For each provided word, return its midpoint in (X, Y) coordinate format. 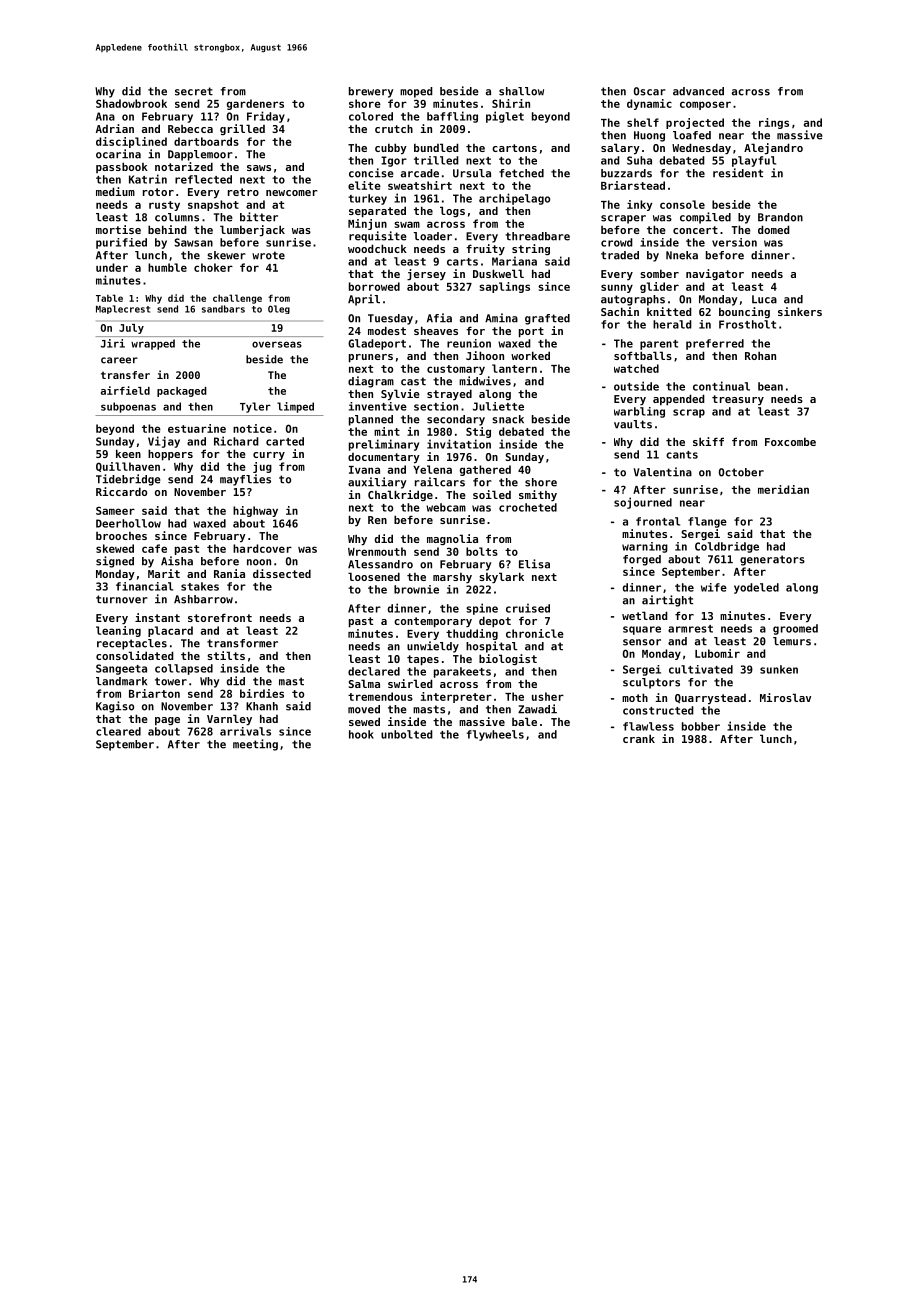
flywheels (495, 735)
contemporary (433, 622)
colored (371, 116)
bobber (701, 726)
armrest (690, 629)
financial (144, 586)
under (112, 267)
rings (774, 123)
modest (387, 330)
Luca (764, 299)
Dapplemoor (200, 155)
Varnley (229, 719)
